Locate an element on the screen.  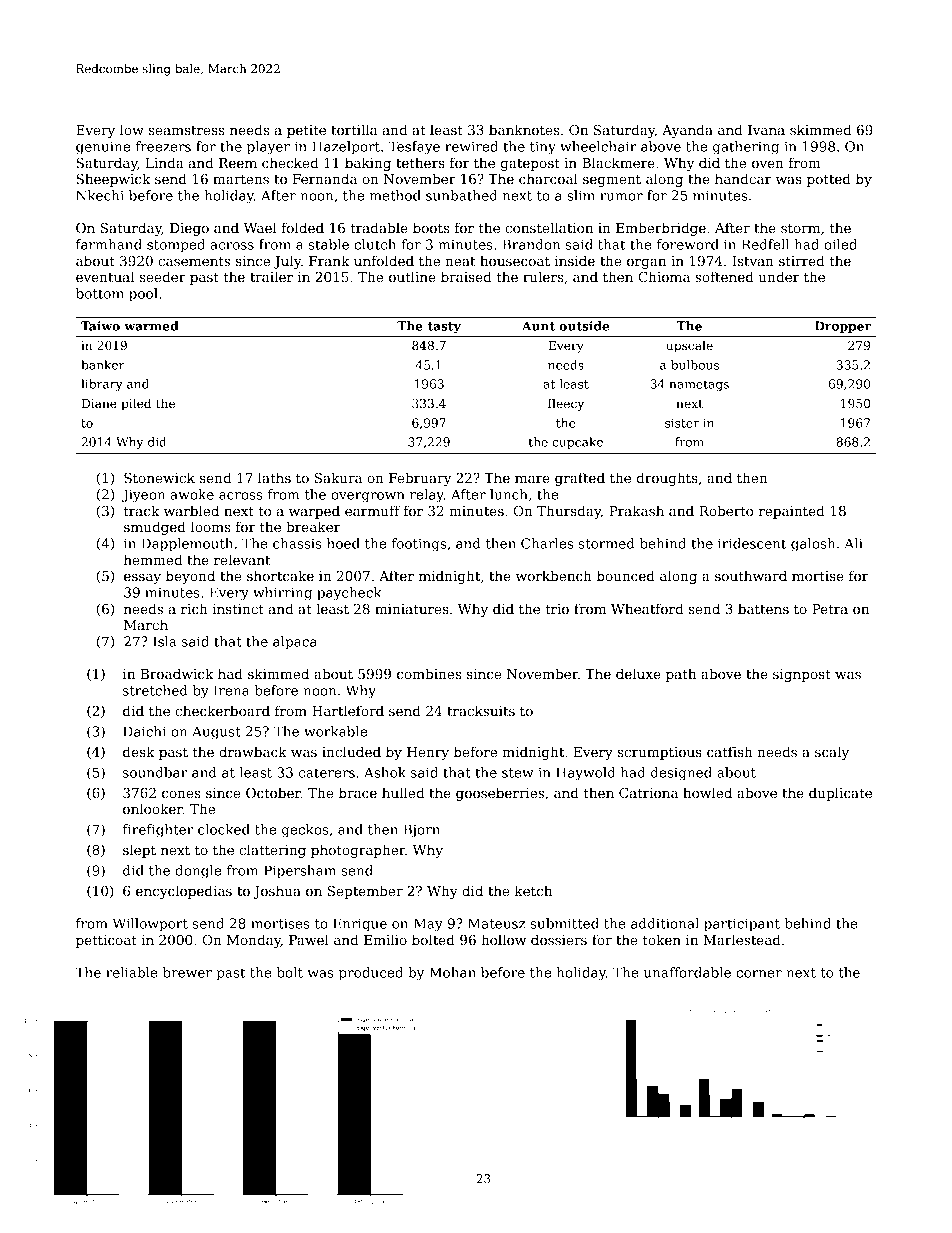
Ali is located at coordinates (853, 543).
